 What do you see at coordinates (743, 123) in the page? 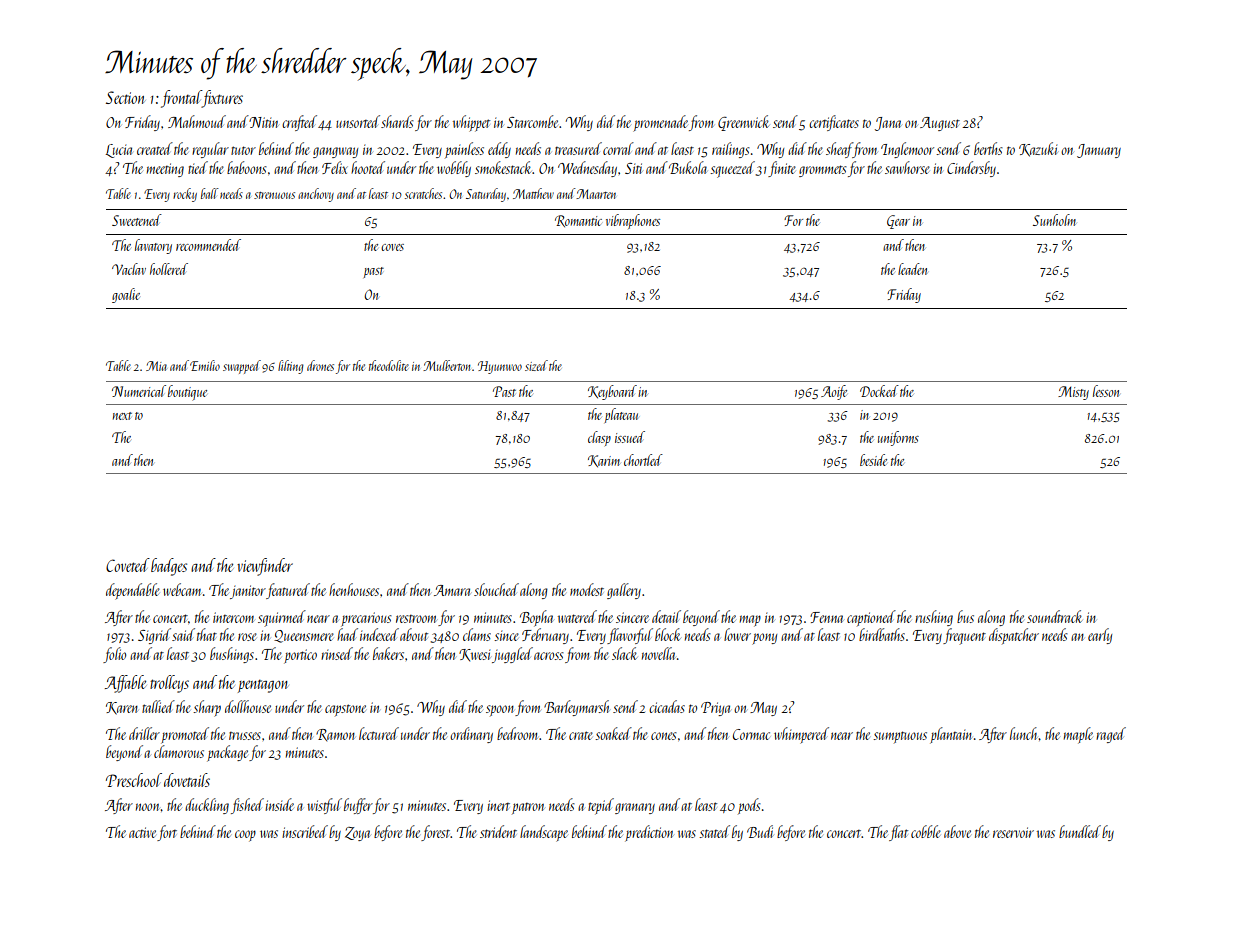
I see `Greenwick` at bounding box center [743, 123].
